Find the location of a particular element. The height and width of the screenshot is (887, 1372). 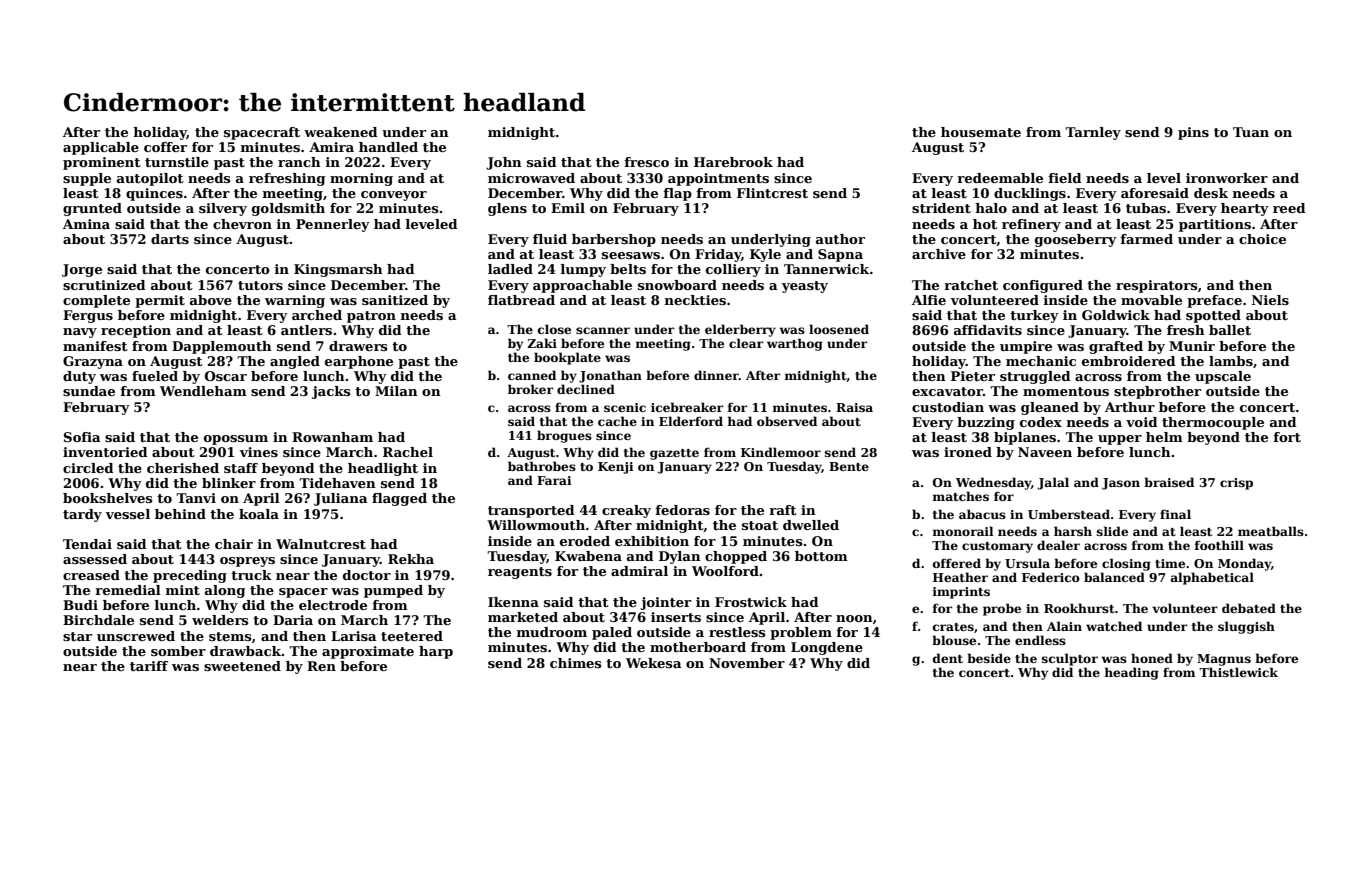

dinner is located at coordinates (716, 375).
